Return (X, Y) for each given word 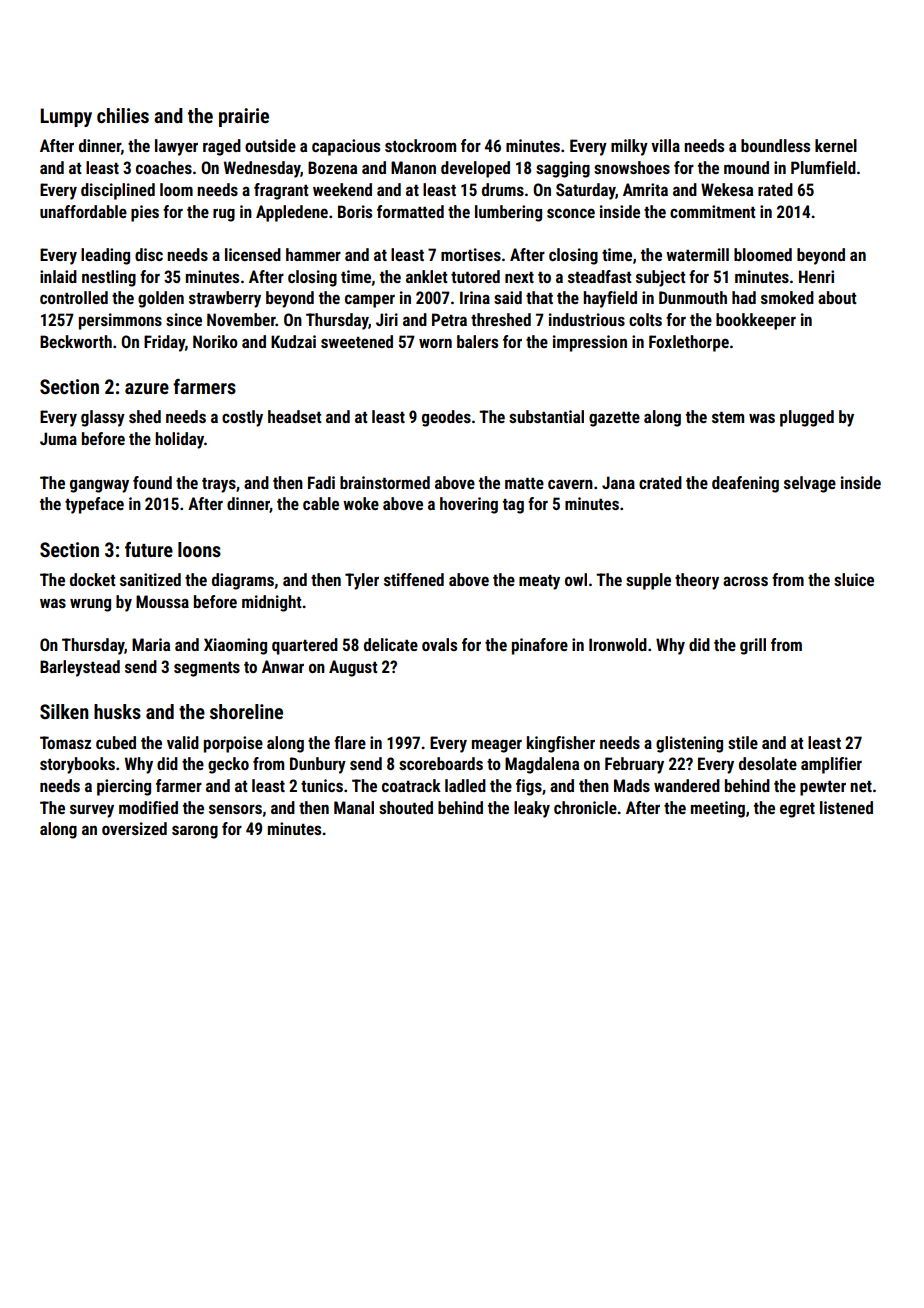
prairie (244, 117)
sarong (195, 832)
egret (797, 810)
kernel (836, 145)
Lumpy (66, 117)
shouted (406, 807)
